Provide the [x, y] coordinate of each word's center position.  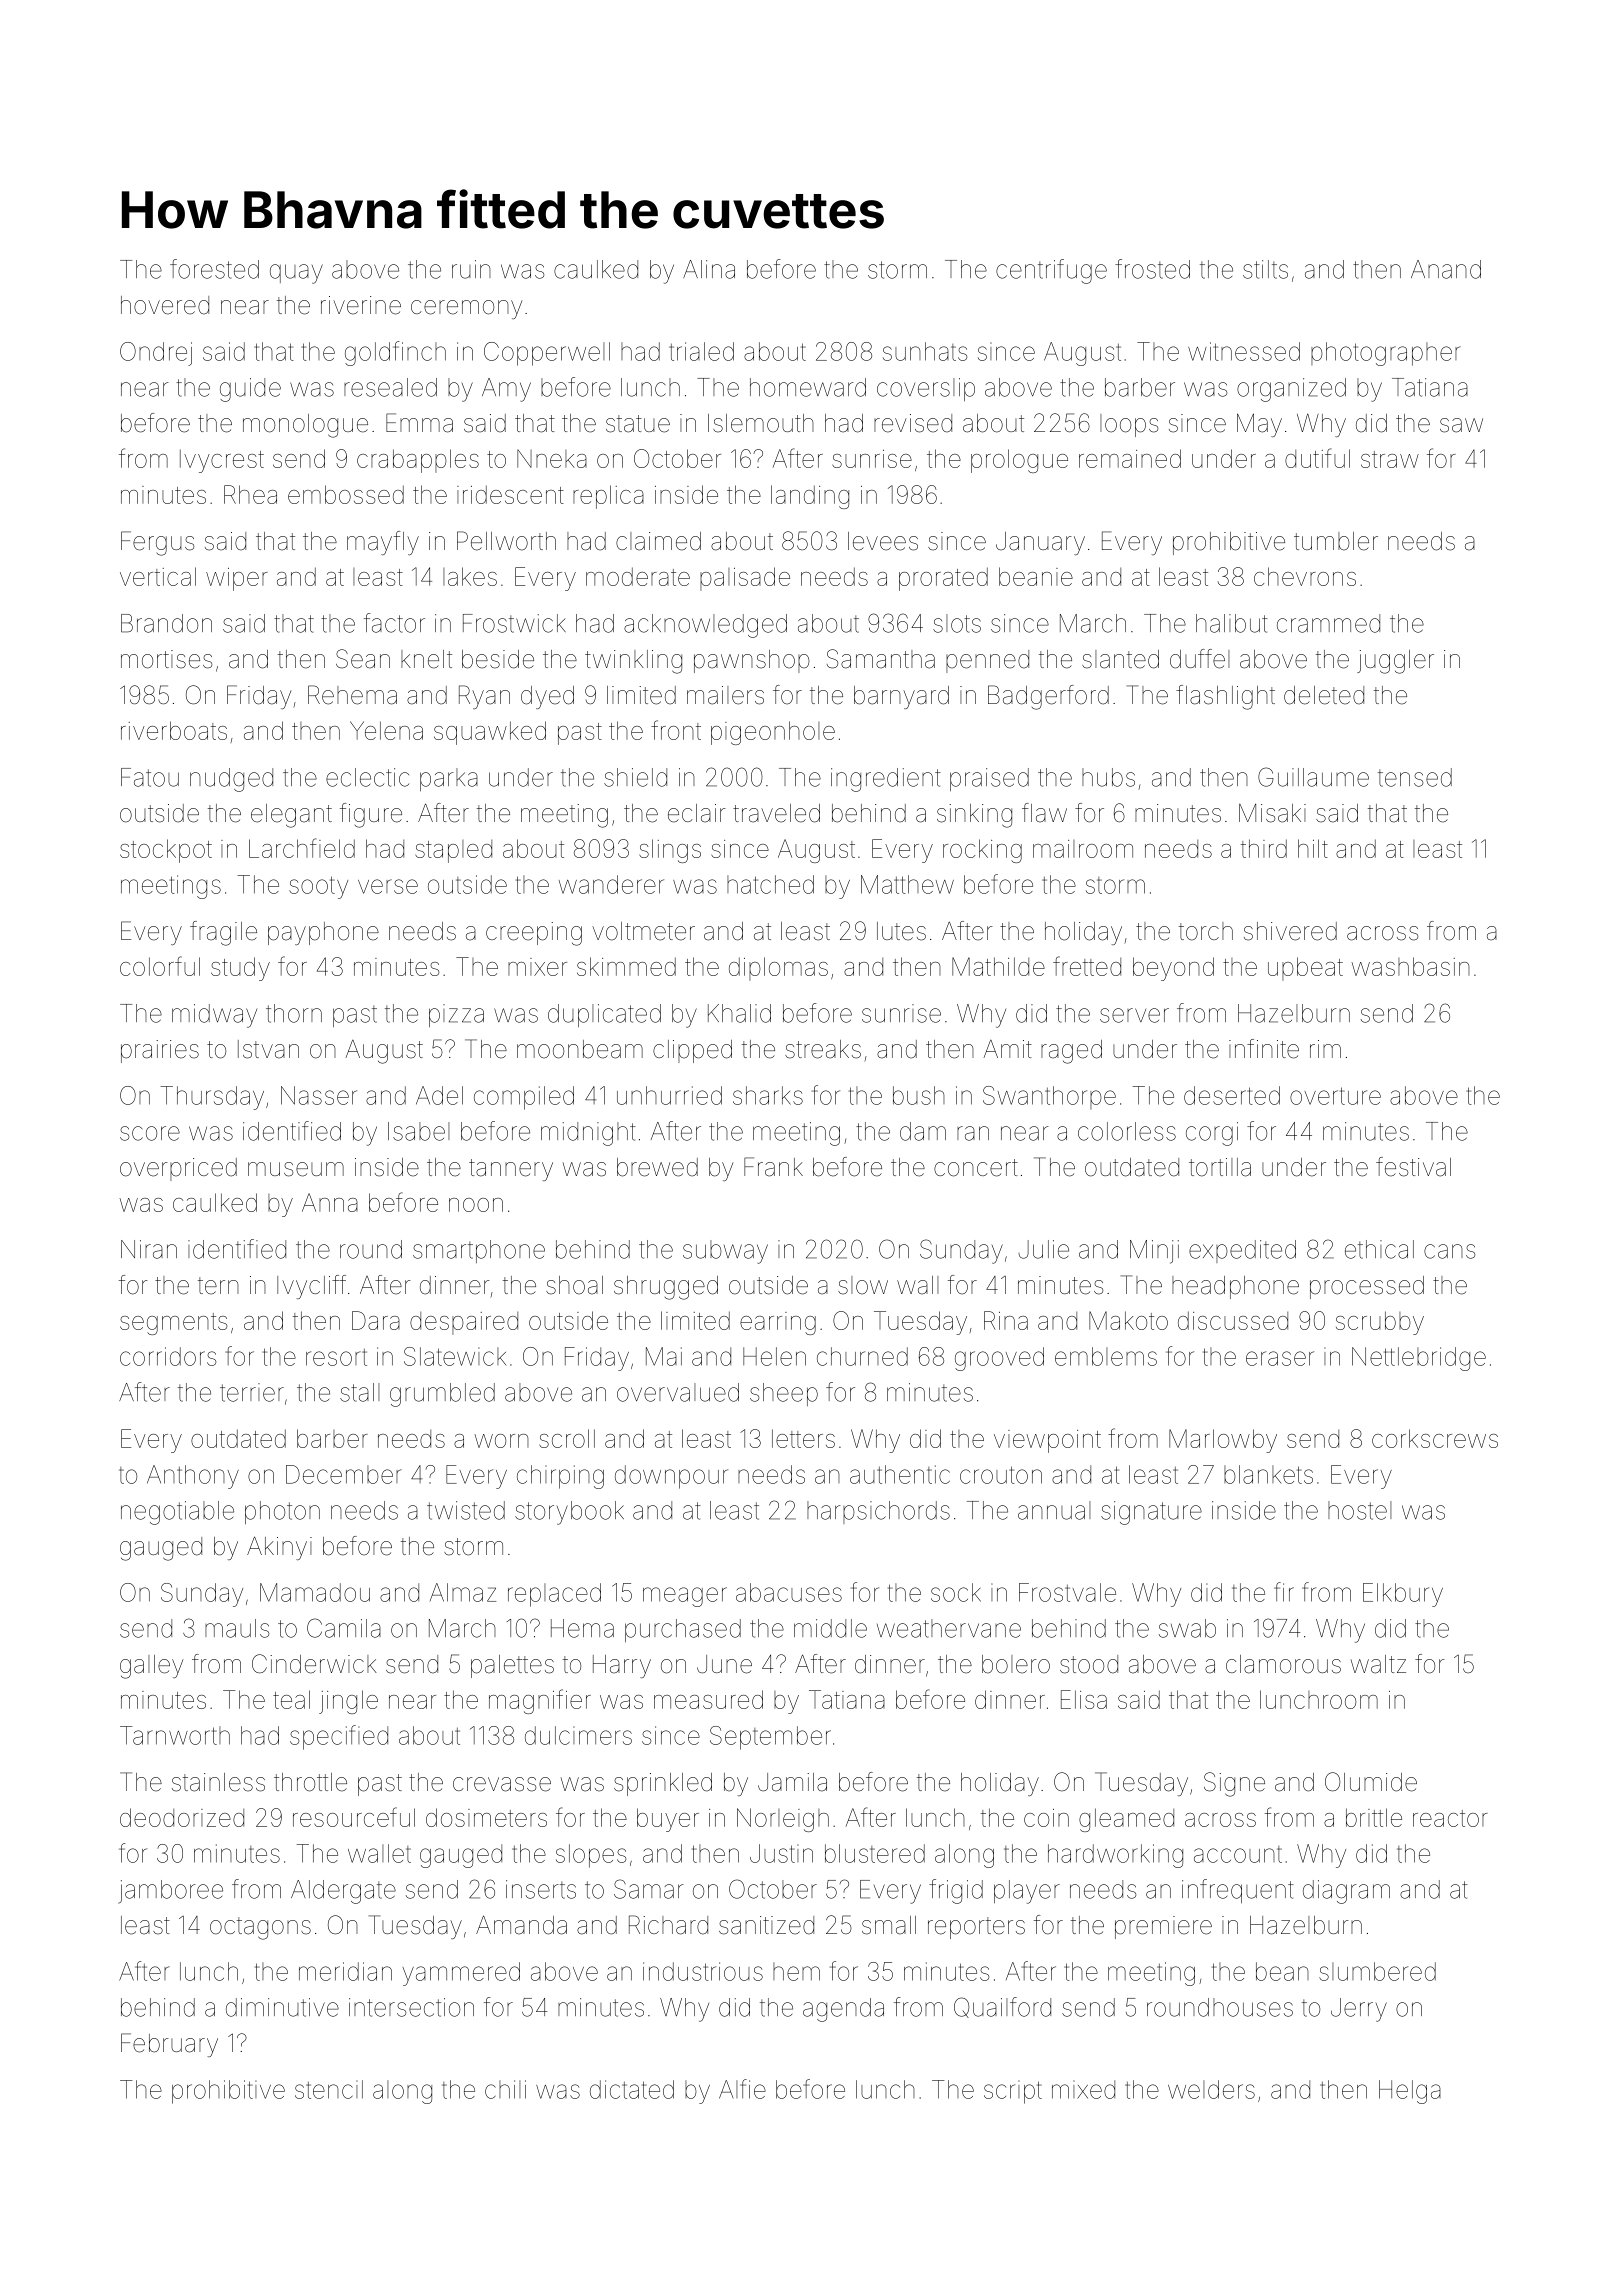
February [169, 2045]
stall [360, 1392]
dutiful [1317, 458]
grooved [999, 1359]
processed [1367, 1287]
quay [296, 274]
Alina [709, 269]
